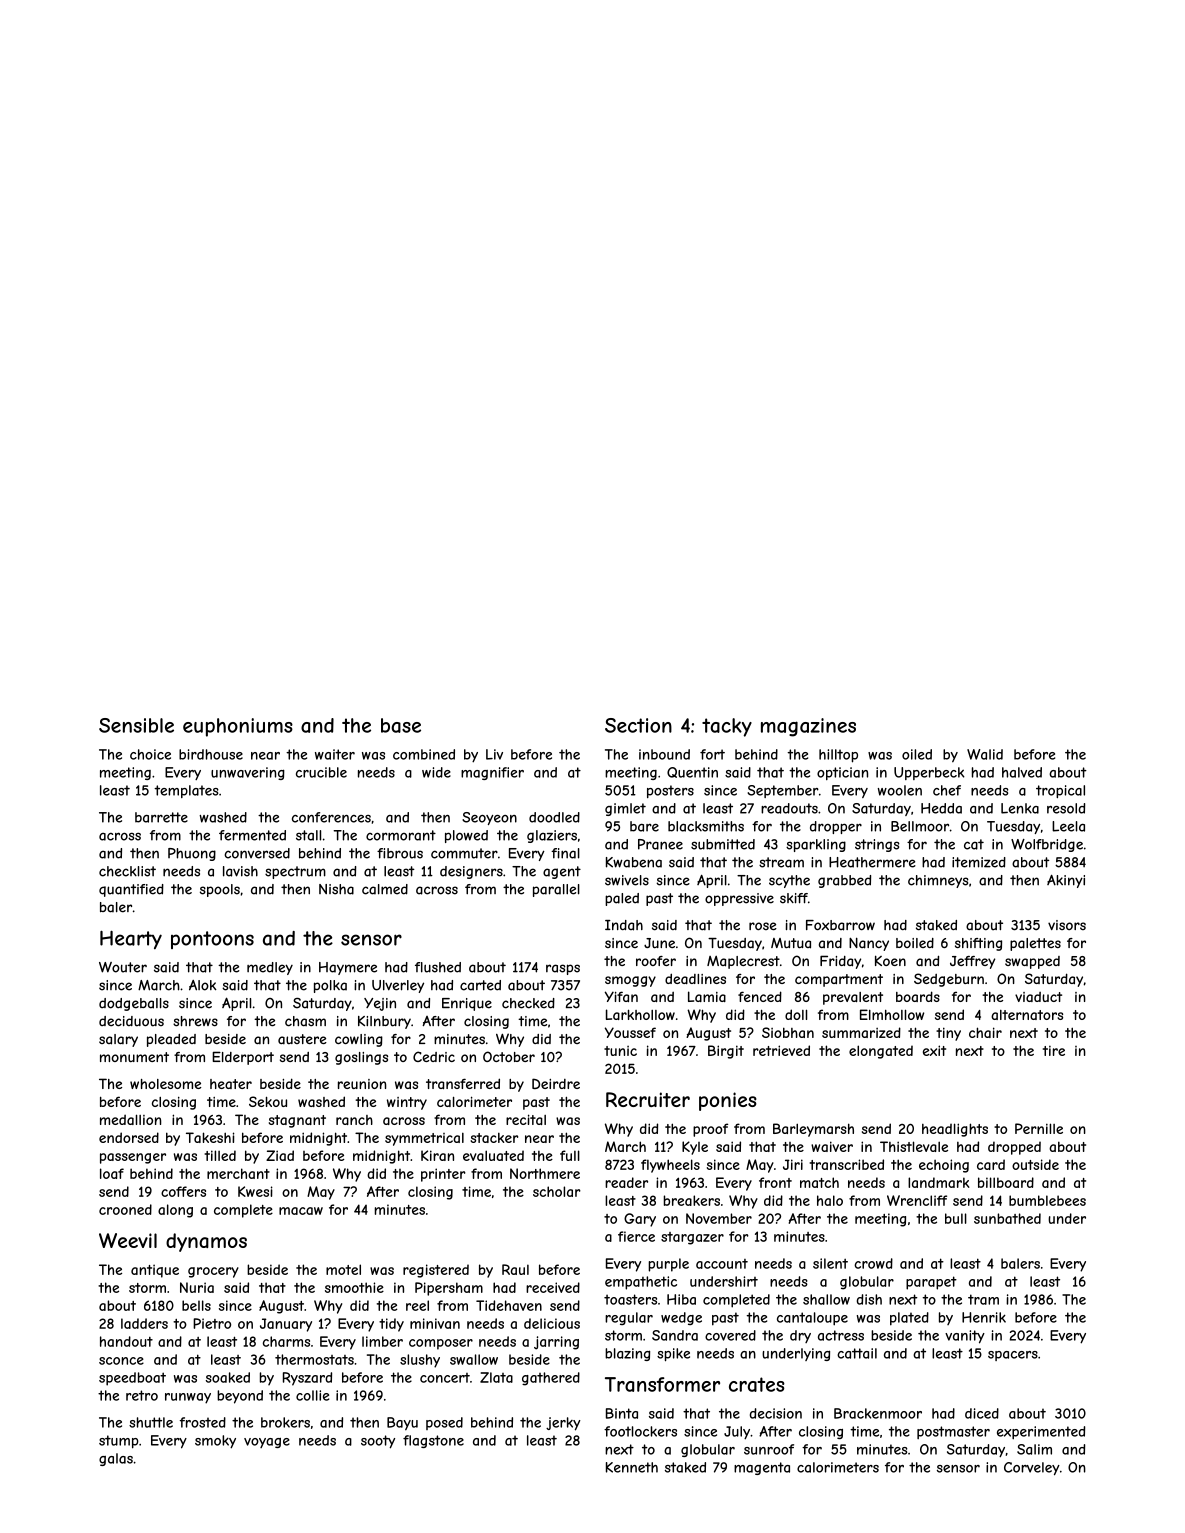 Image resolution: width=1185 pixels, height=1533 pixels. What do you see at coordinates (123, 967) in the image?
I see `Wouter` at bounding box center [123, 967].
